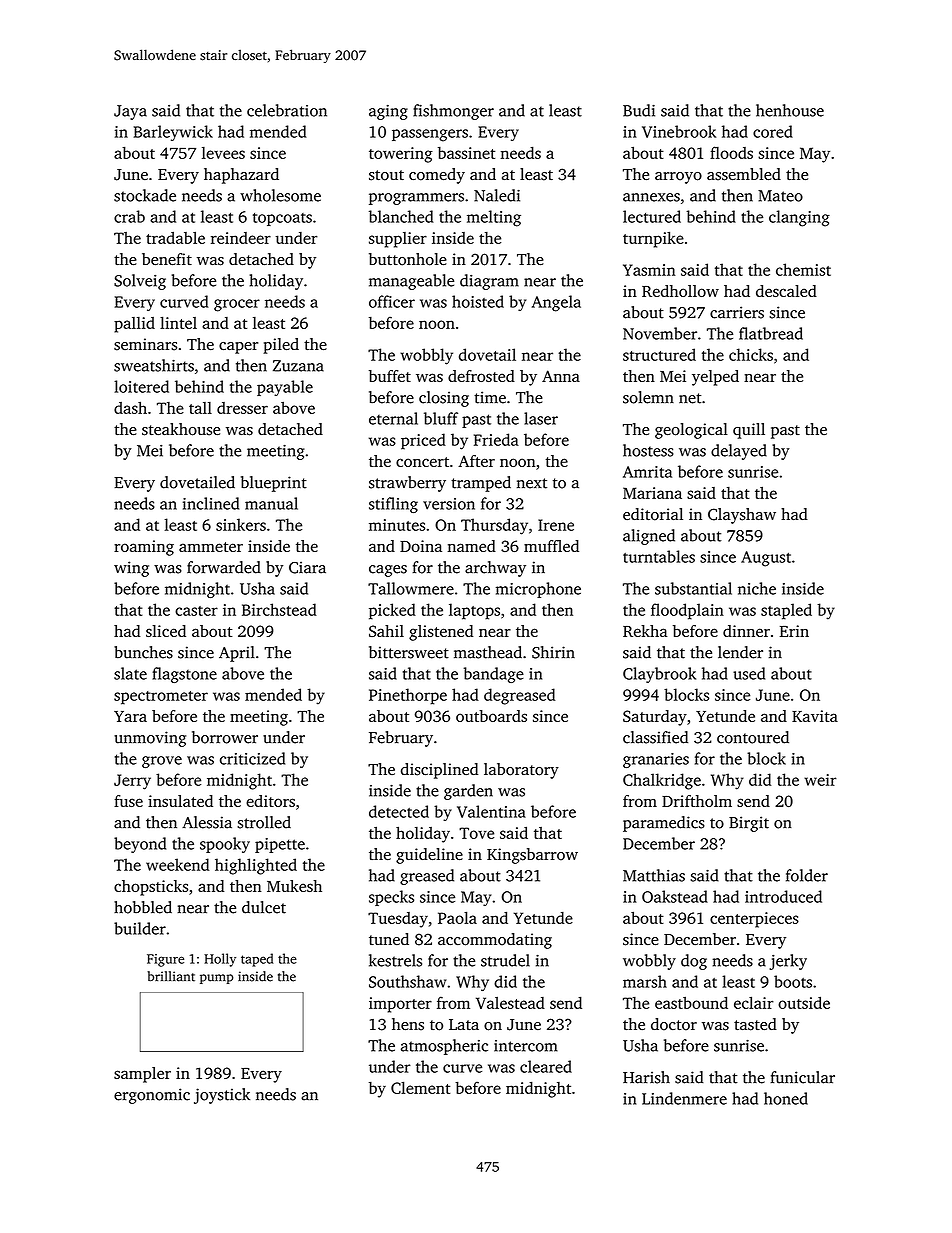  Describe the element at coordinates (453, 112) in the image. I see `fishmonger` at that location.
